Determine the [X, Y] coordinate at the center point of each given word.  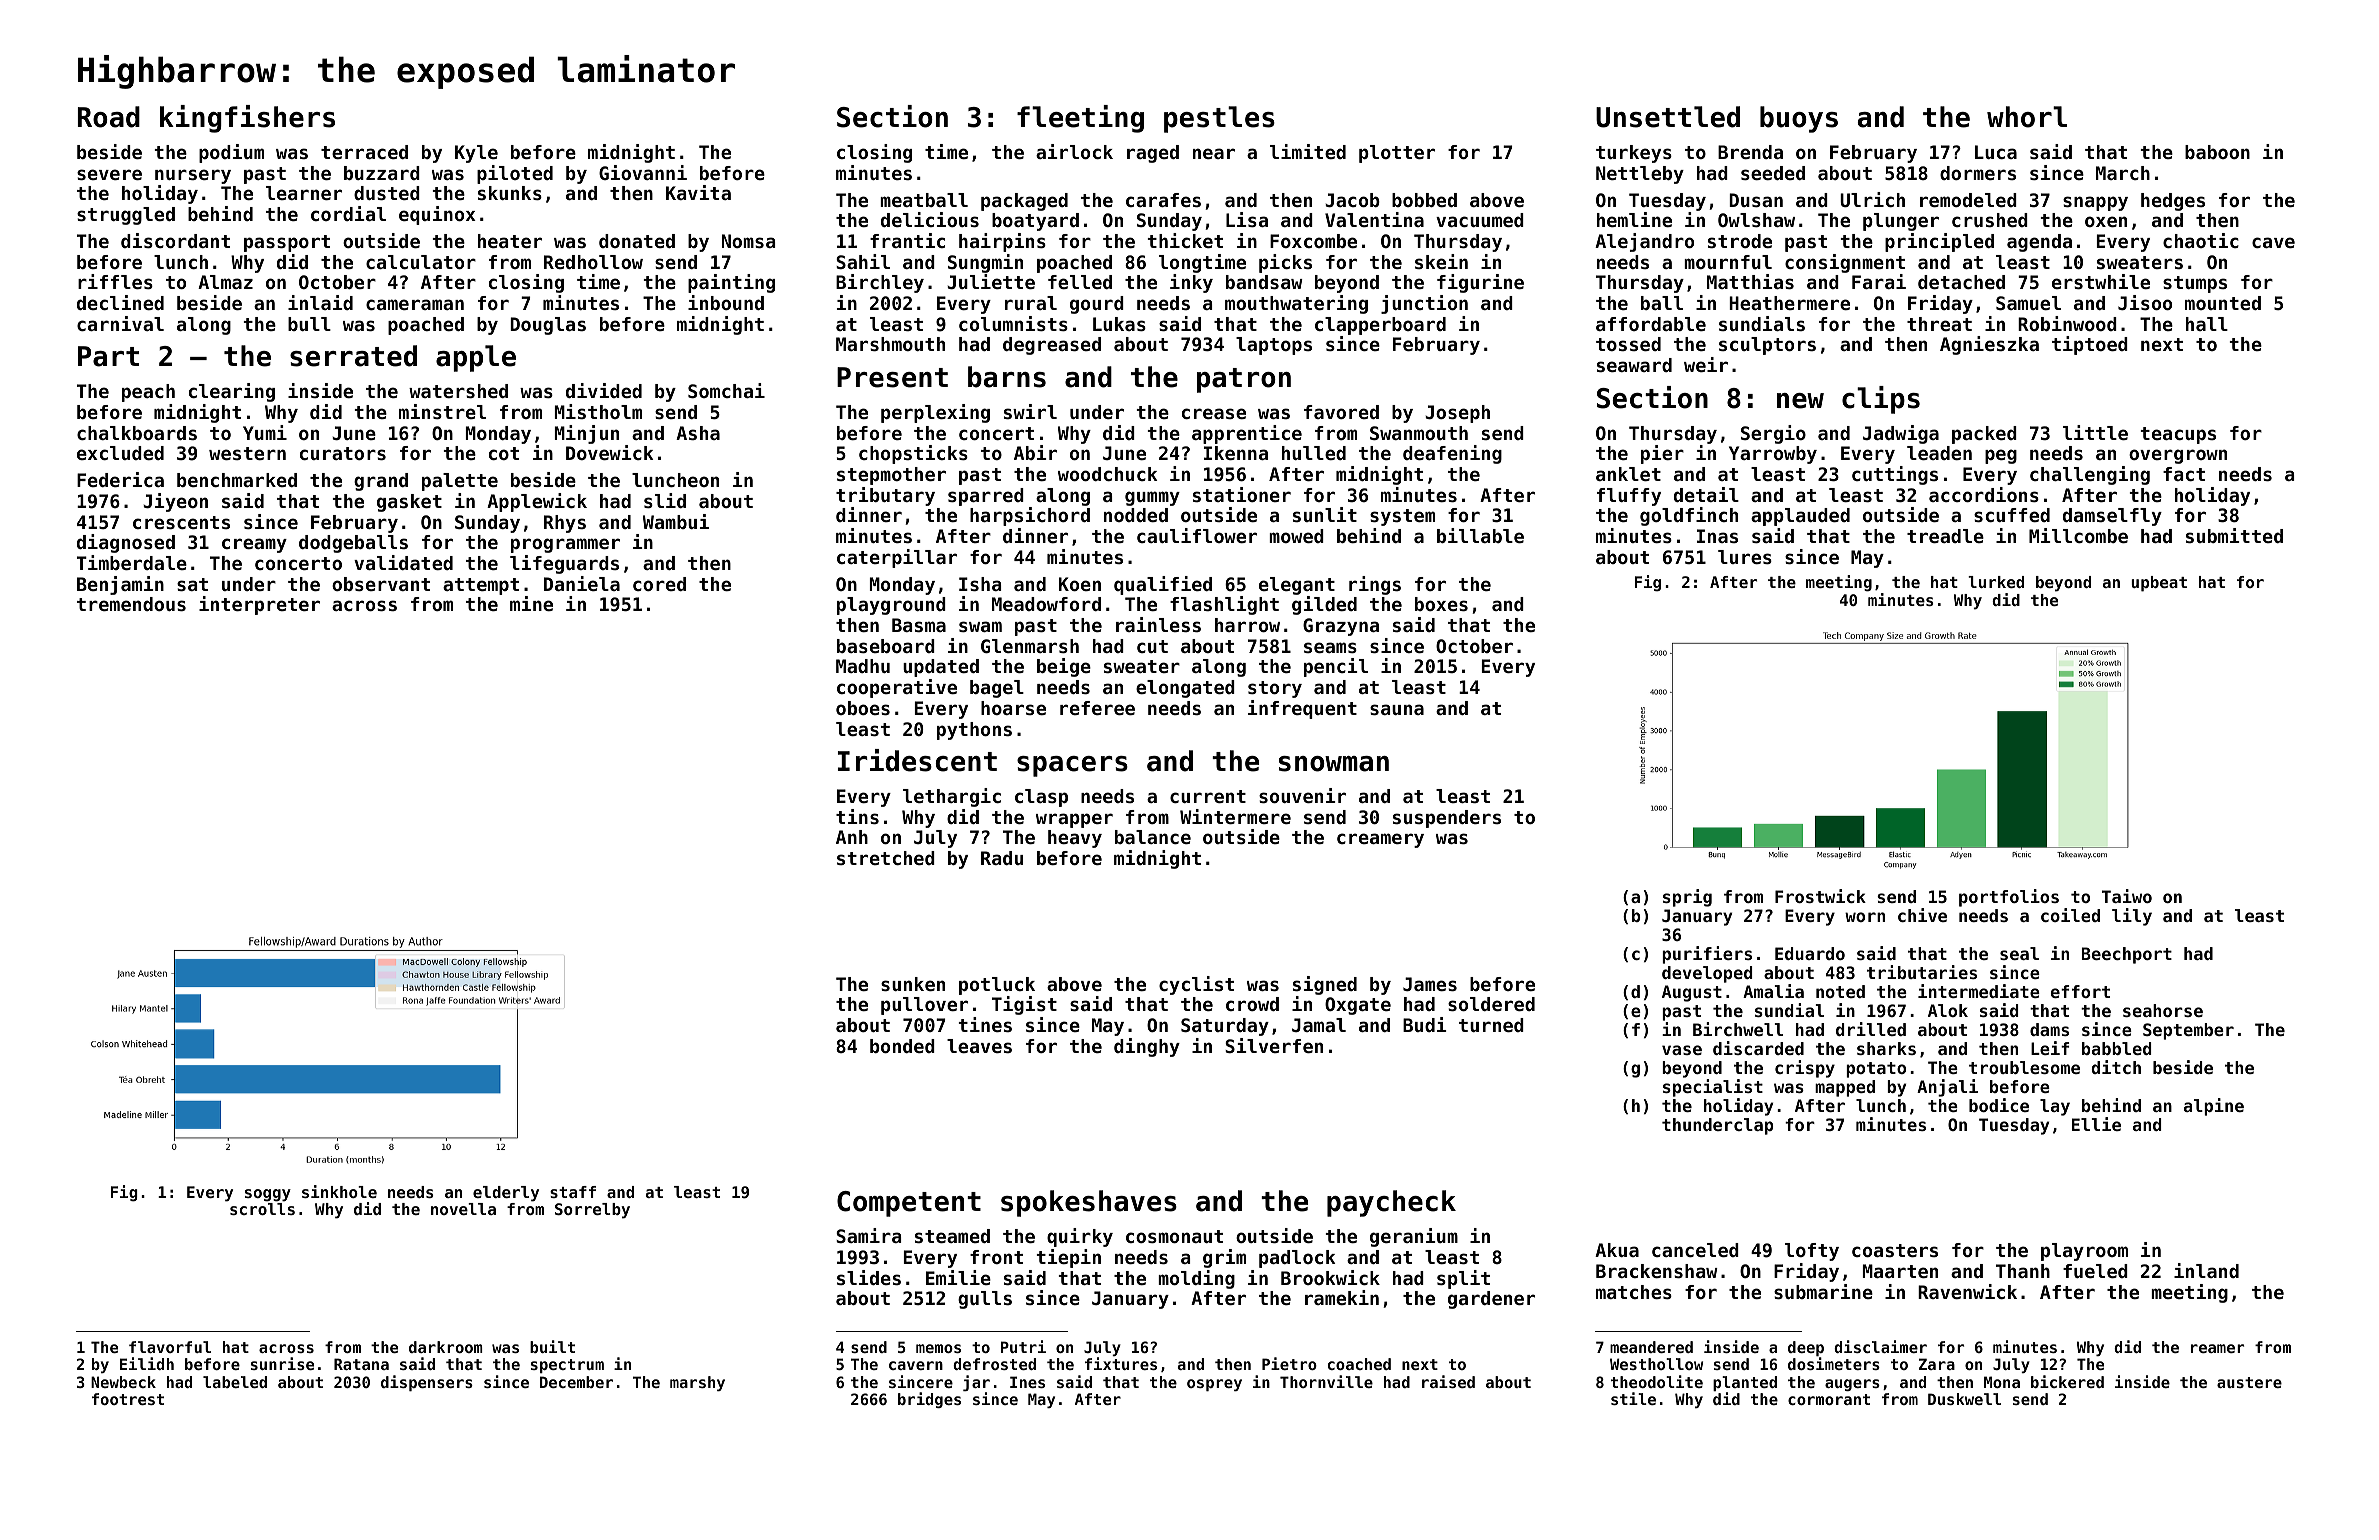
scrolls [262, 1209]
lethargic [952, 797]
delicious [930, 219]
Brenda [1750, 152]
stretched [886, 858]
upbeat [2159, 584]
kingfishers [247, 119]
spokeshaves [1089, 1203]
